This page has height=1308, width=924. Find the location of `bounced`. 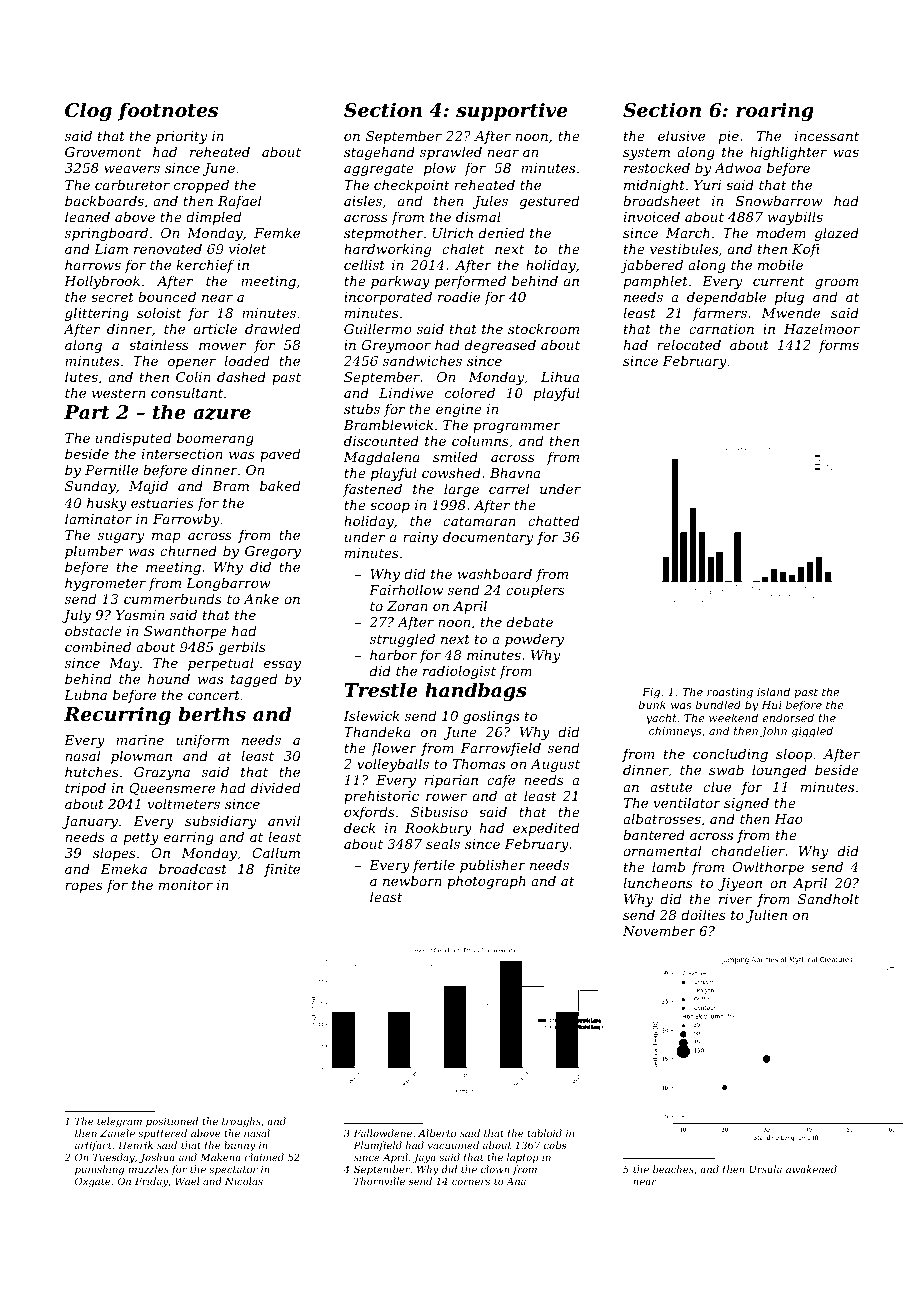

bounced is located at coordinates (167, 296).
